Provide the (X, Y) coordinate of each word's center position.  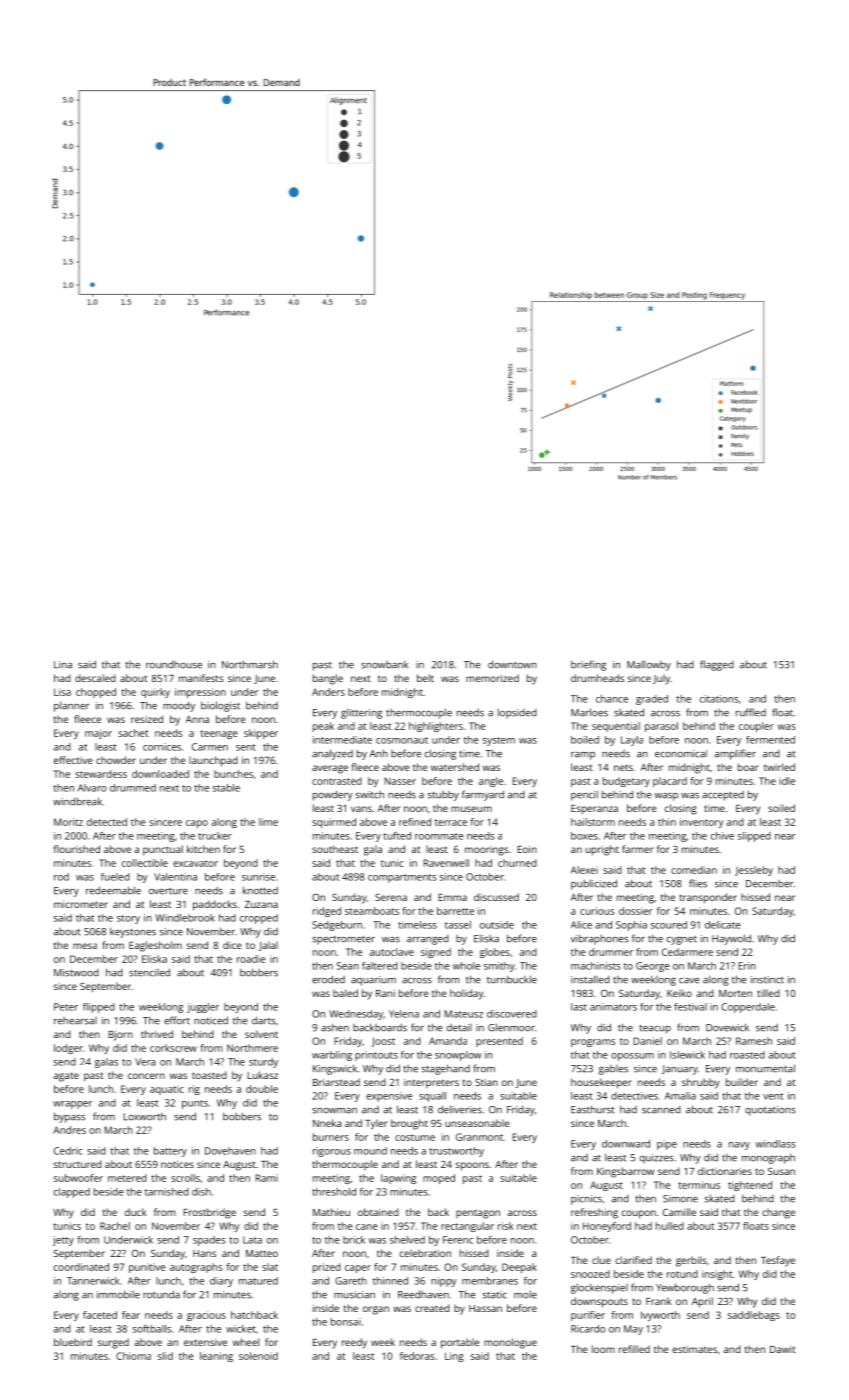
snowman (334, 1111)
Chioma (133, 1356)
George (653, 967)
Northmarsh (250, 664)
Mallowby (649, 665)
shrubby (701, 1083)
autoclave (392, 952)
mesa (85, 946)
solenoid (258, 1356)
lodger (68, 1049)
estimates (694, 1349)
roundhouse (174, 664)
